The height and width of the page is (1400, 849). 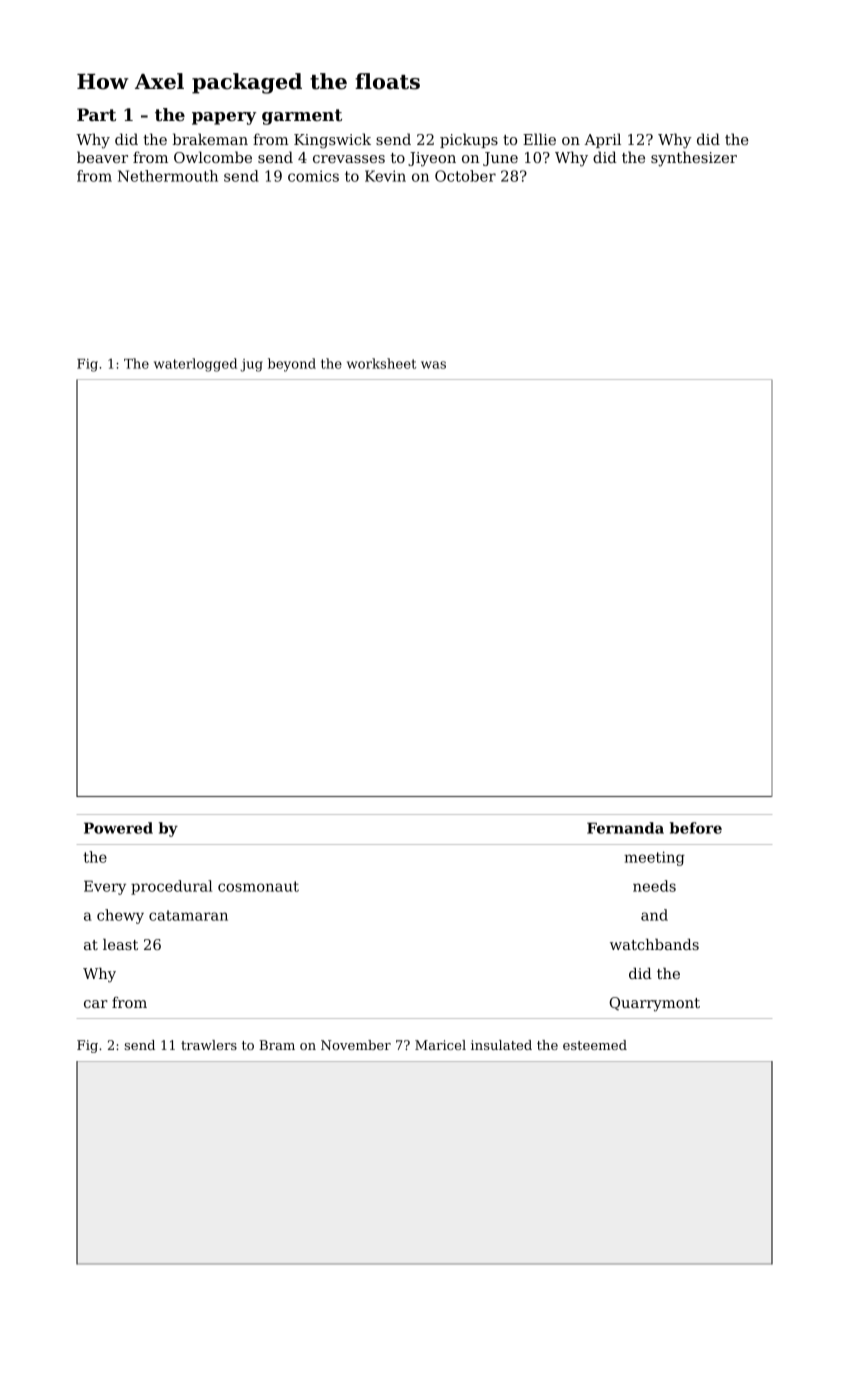 What do you see at coordinates (625, 828) in the page?
I see `Fernanda` at bounding box center [625, 828].
